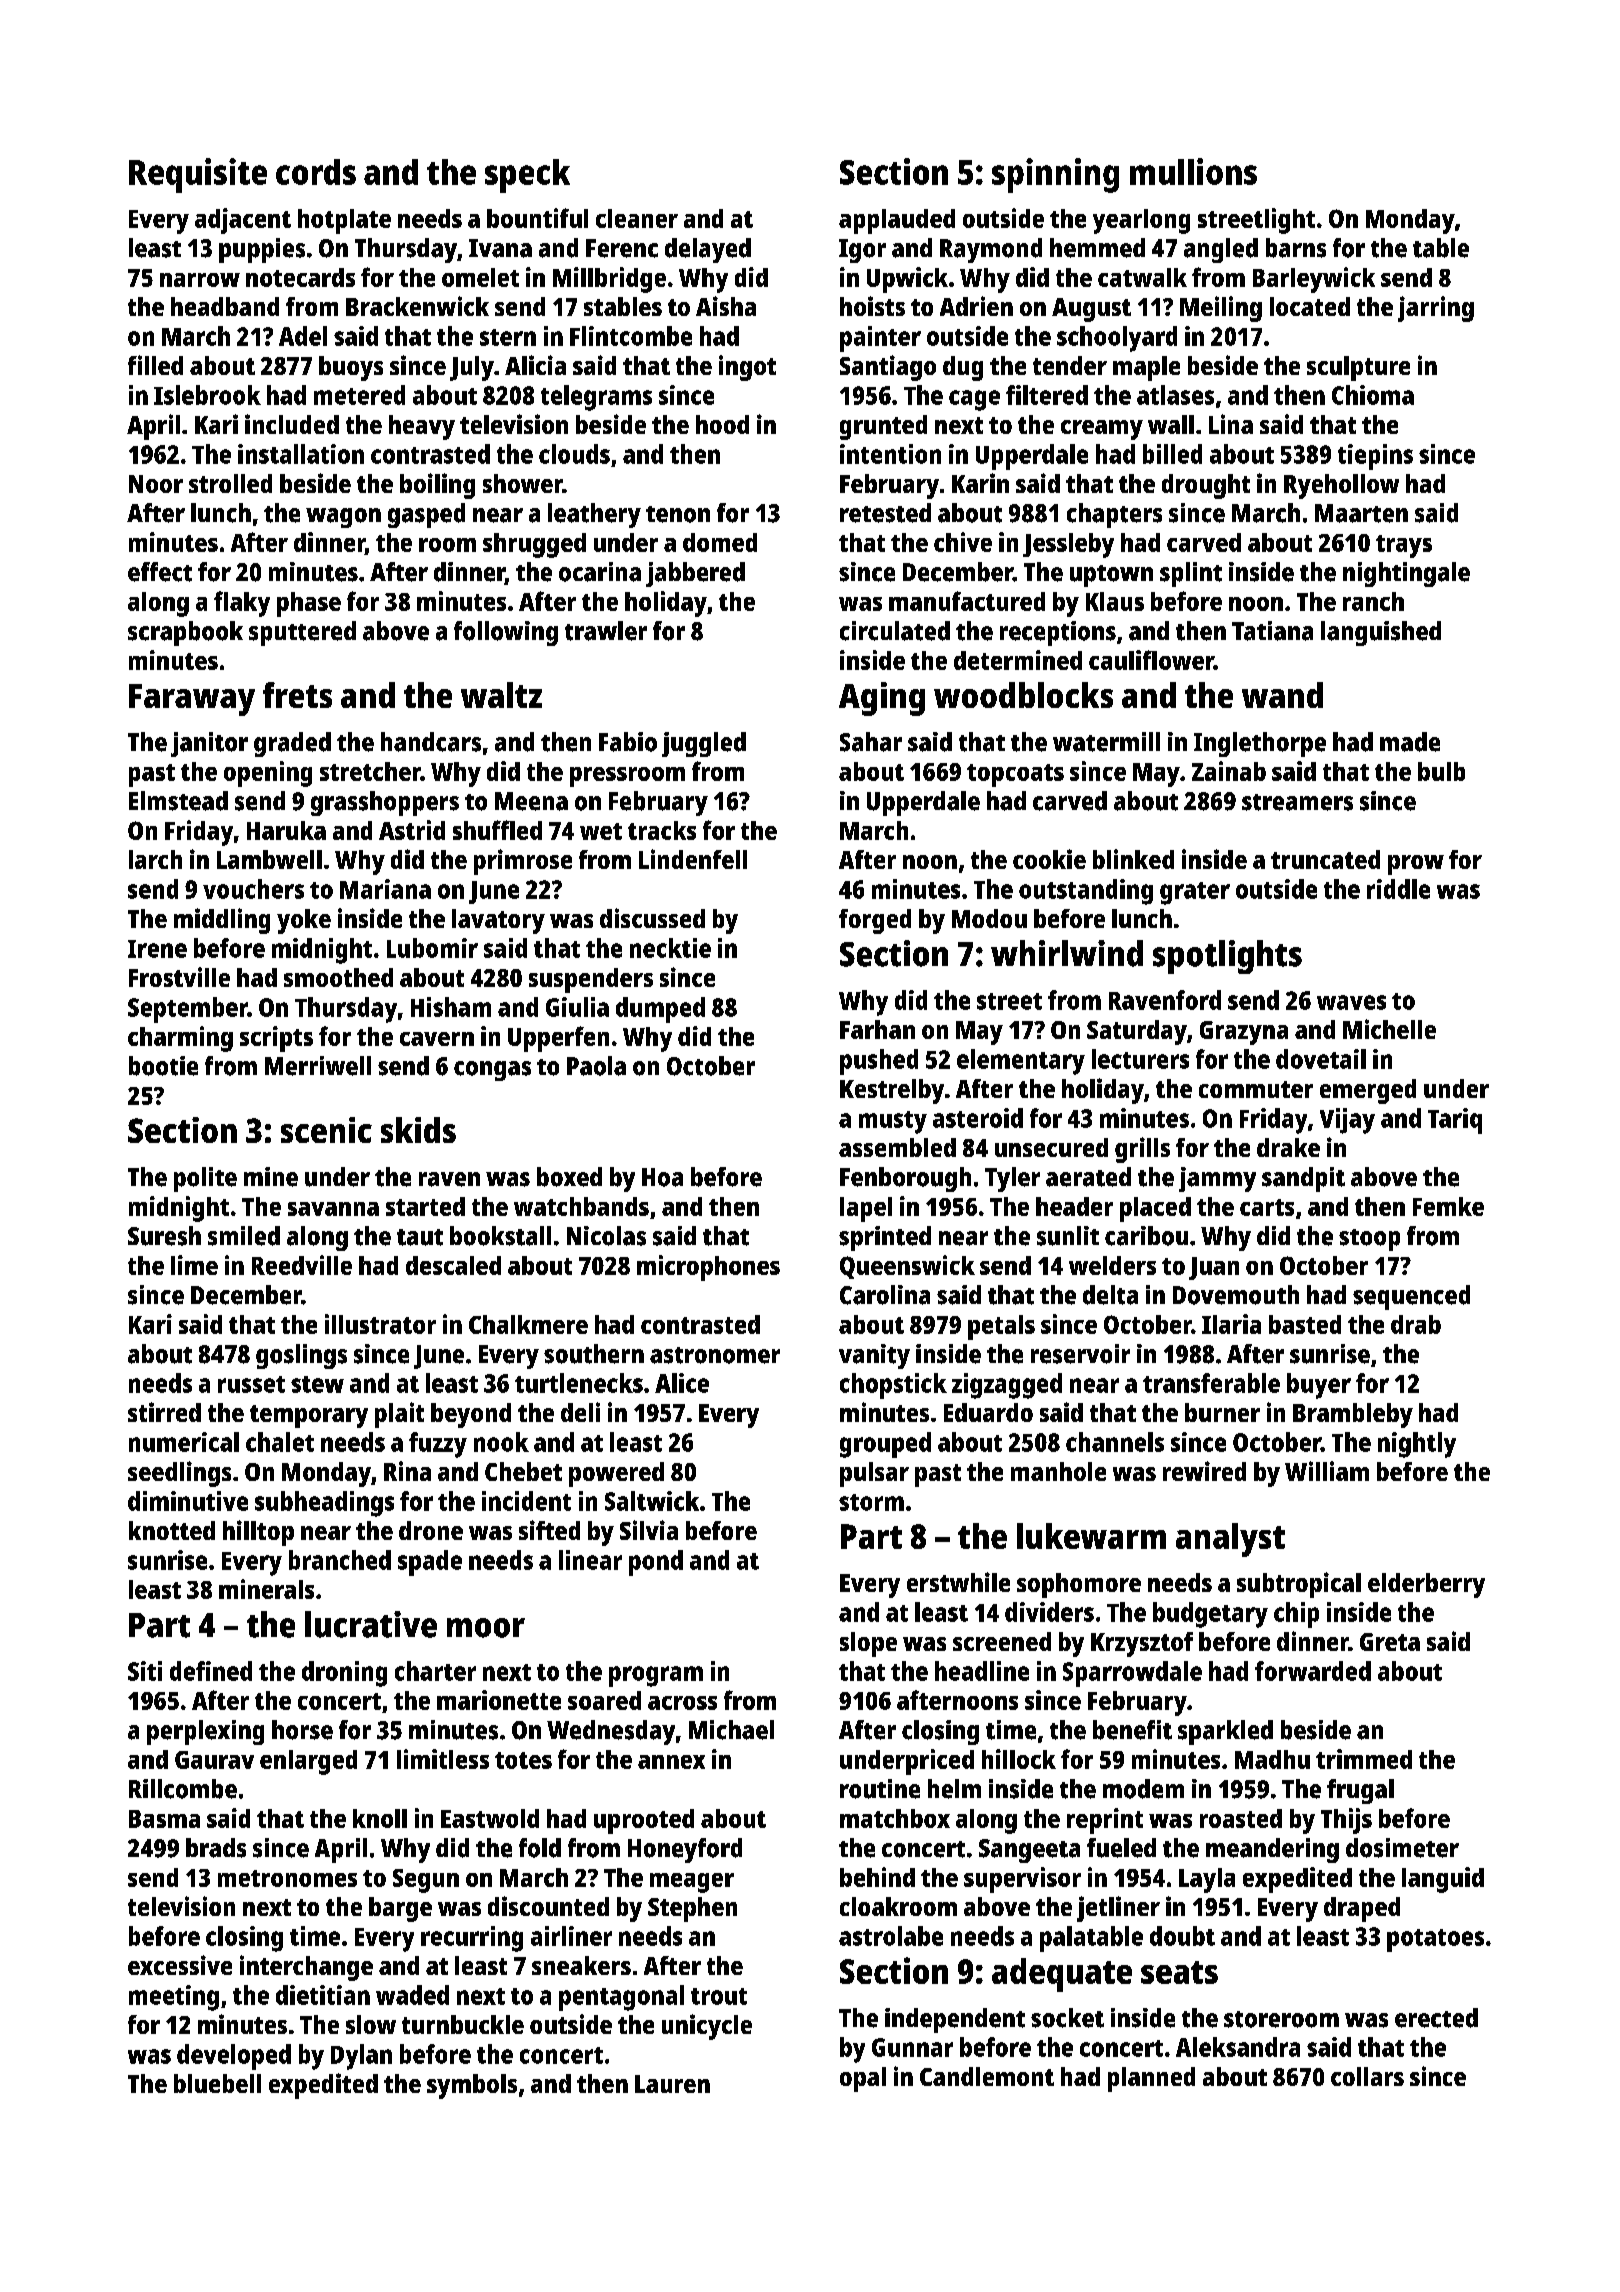 This page has height=2292, width=1620. Describe the element at coordinates (637, 218) in the page. I see `cleaner` at that location.
